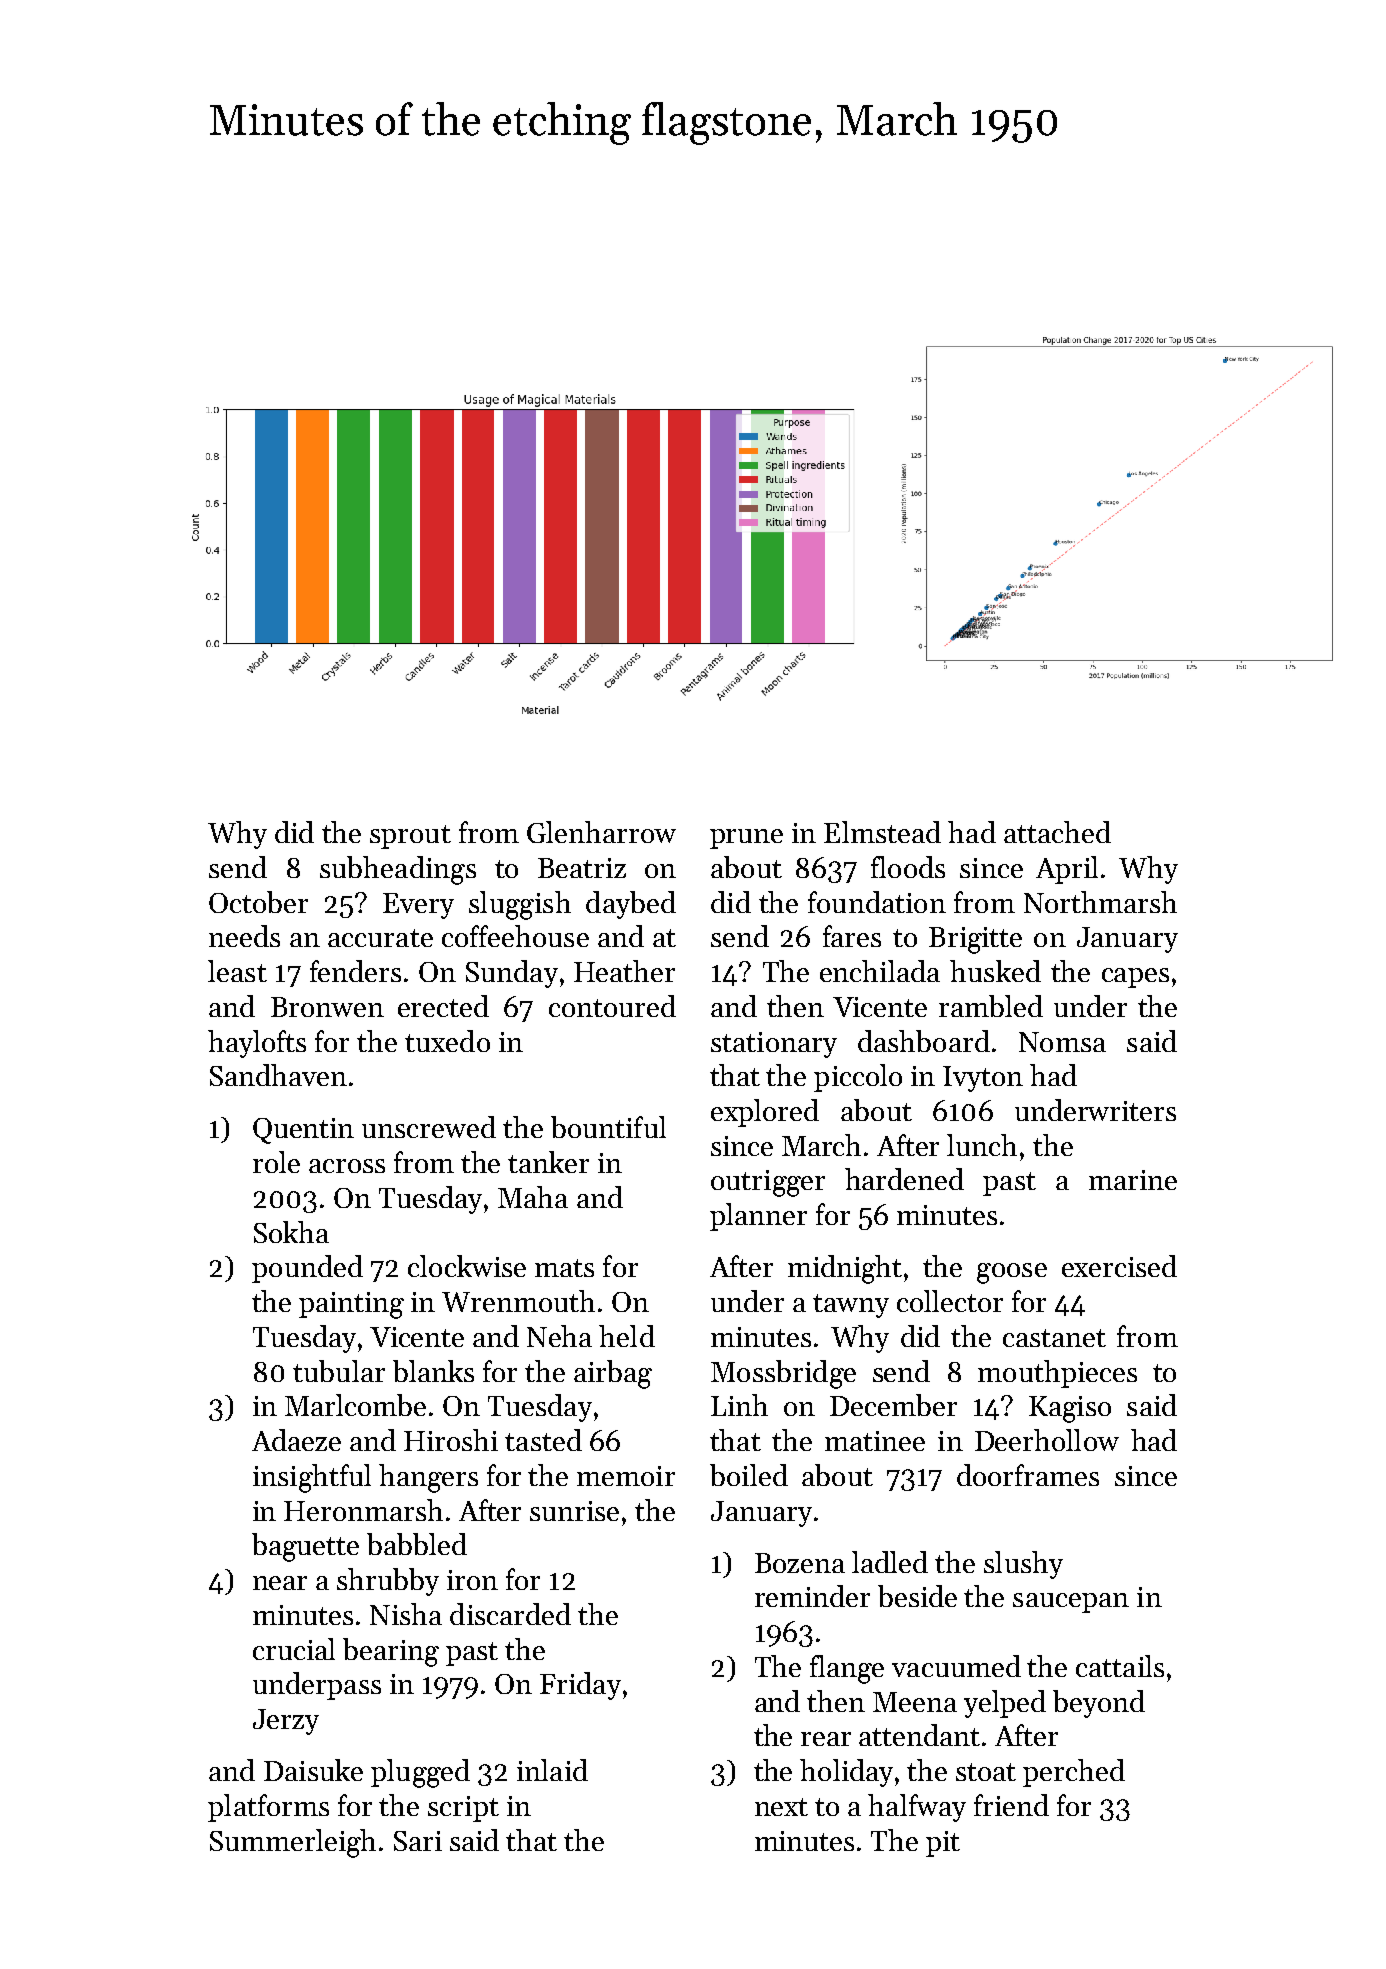 The image size is (1386, 1969). What do you see at coordinates (244, 936) in the screenshot?
I see `needs` at bounding box center [244, 936].
